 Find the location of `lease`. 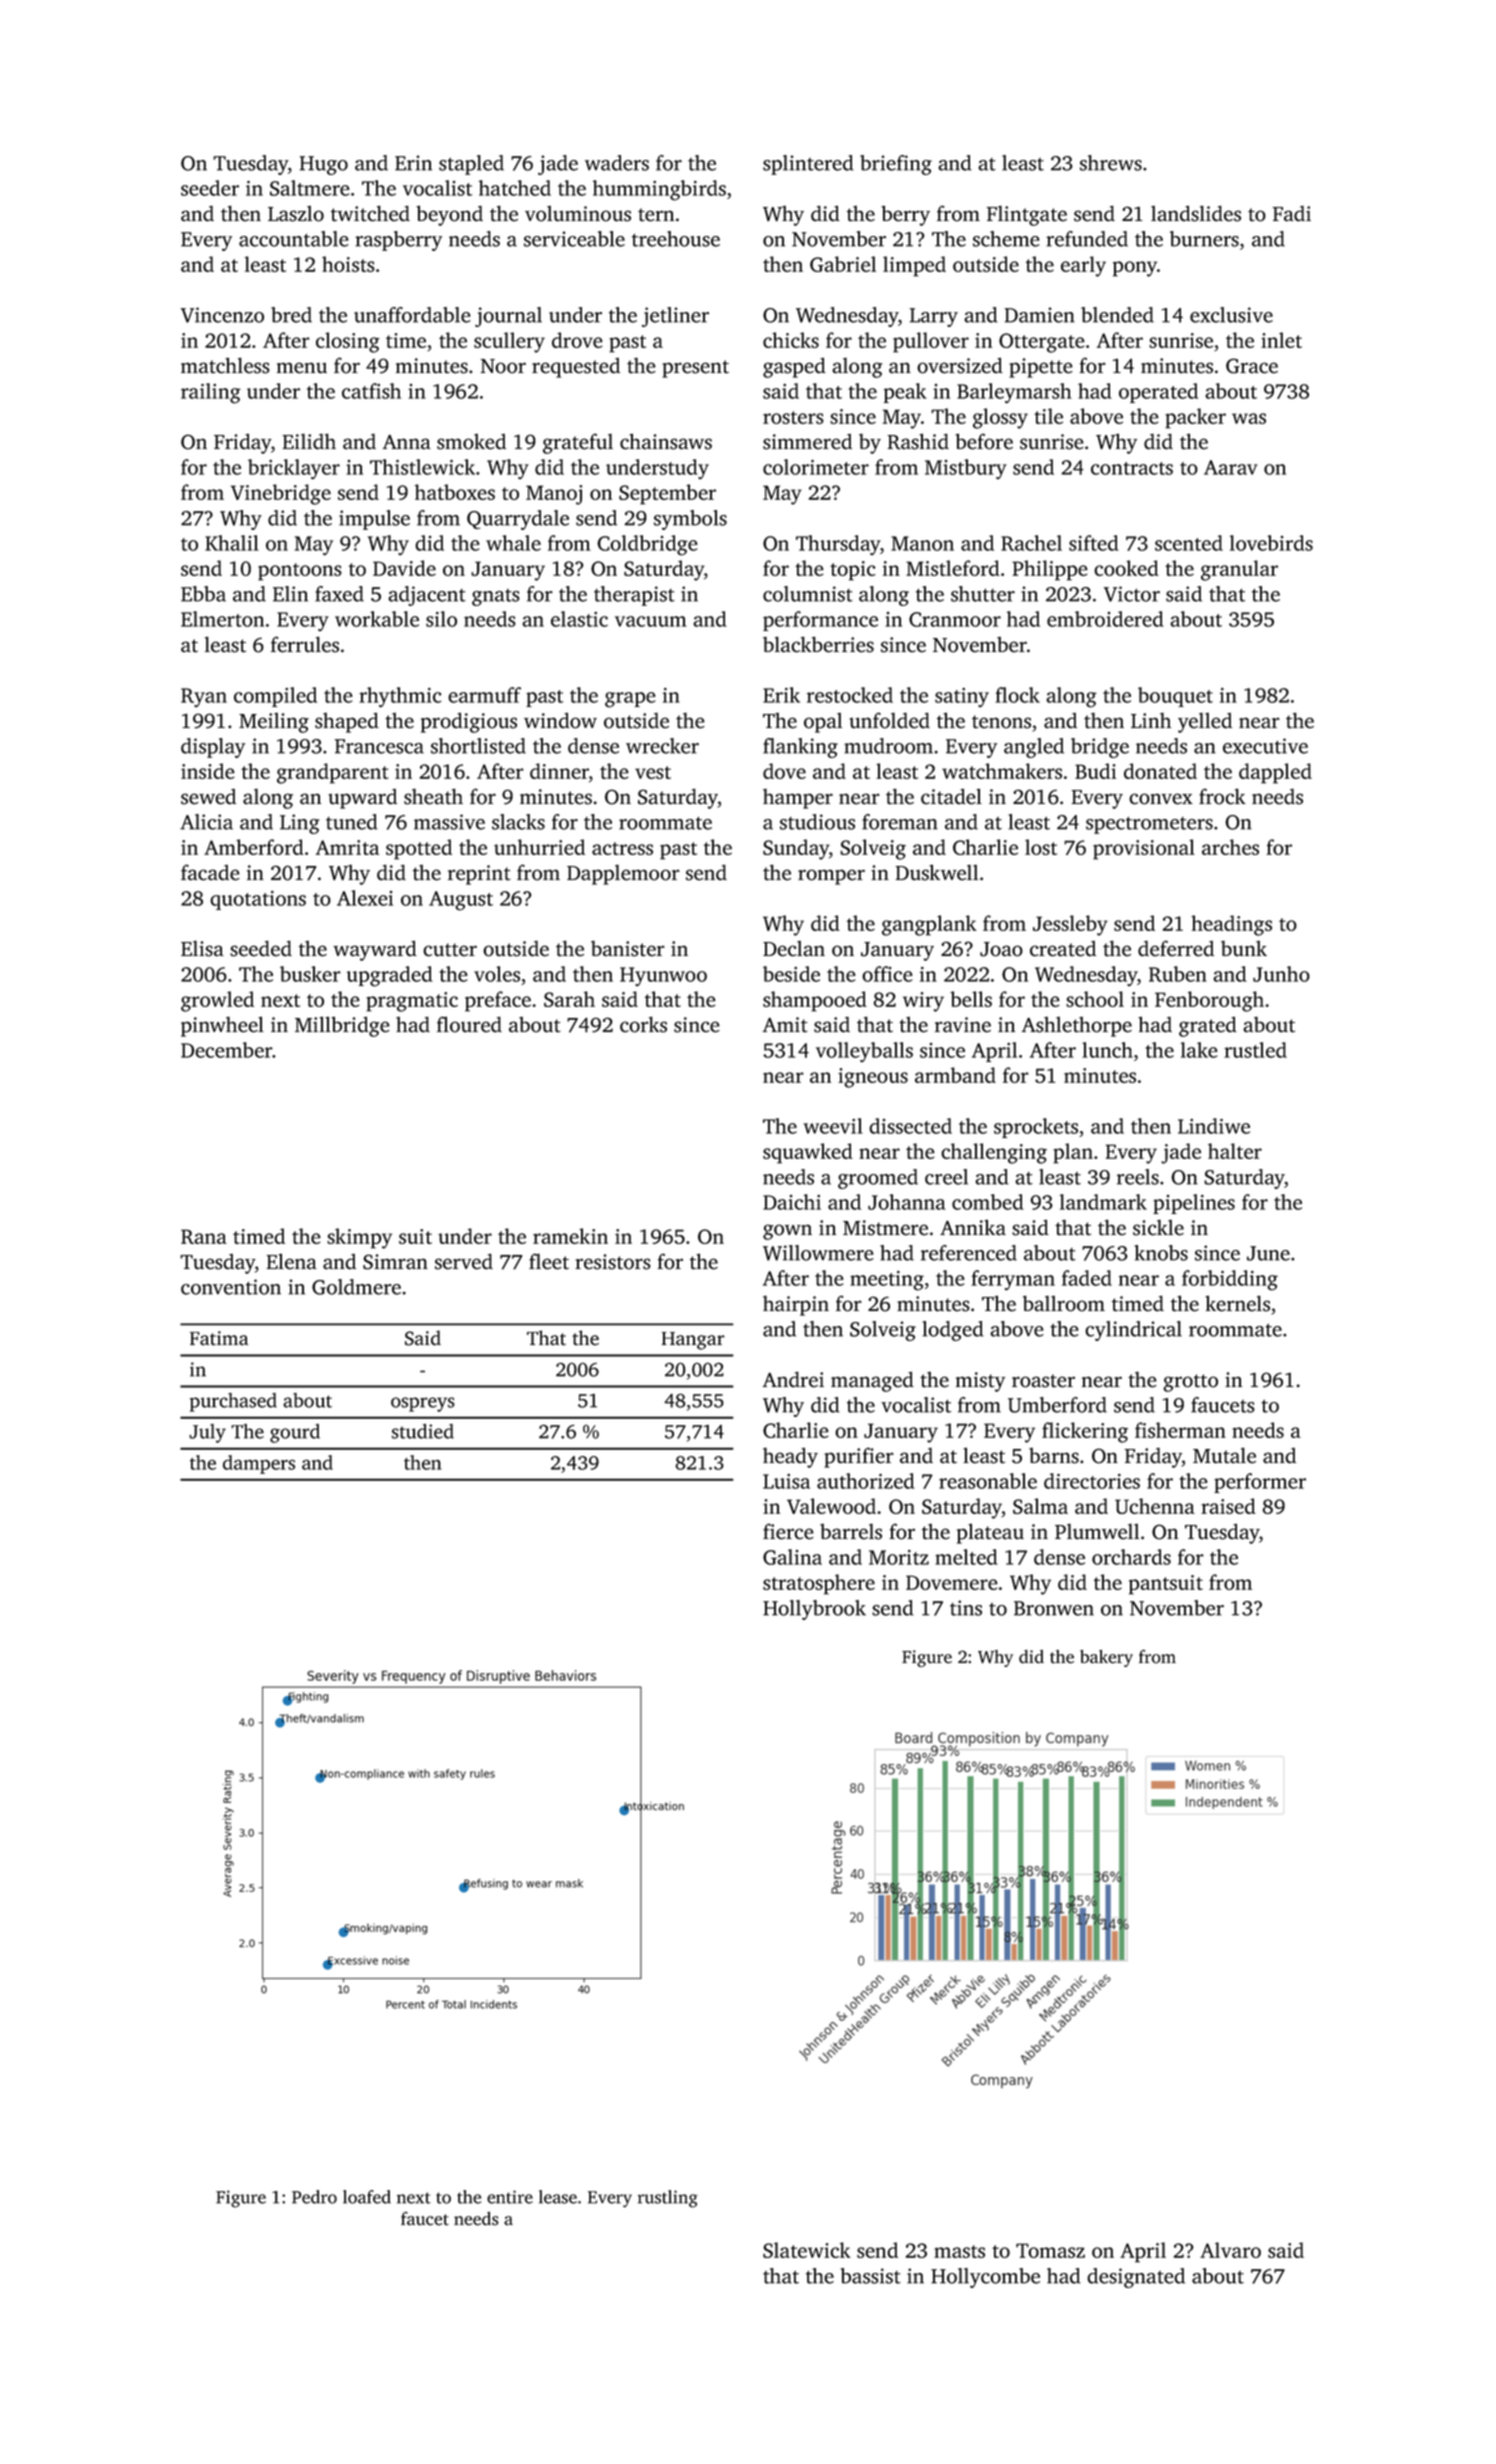

lease is located at coordinates (558, 2197).
